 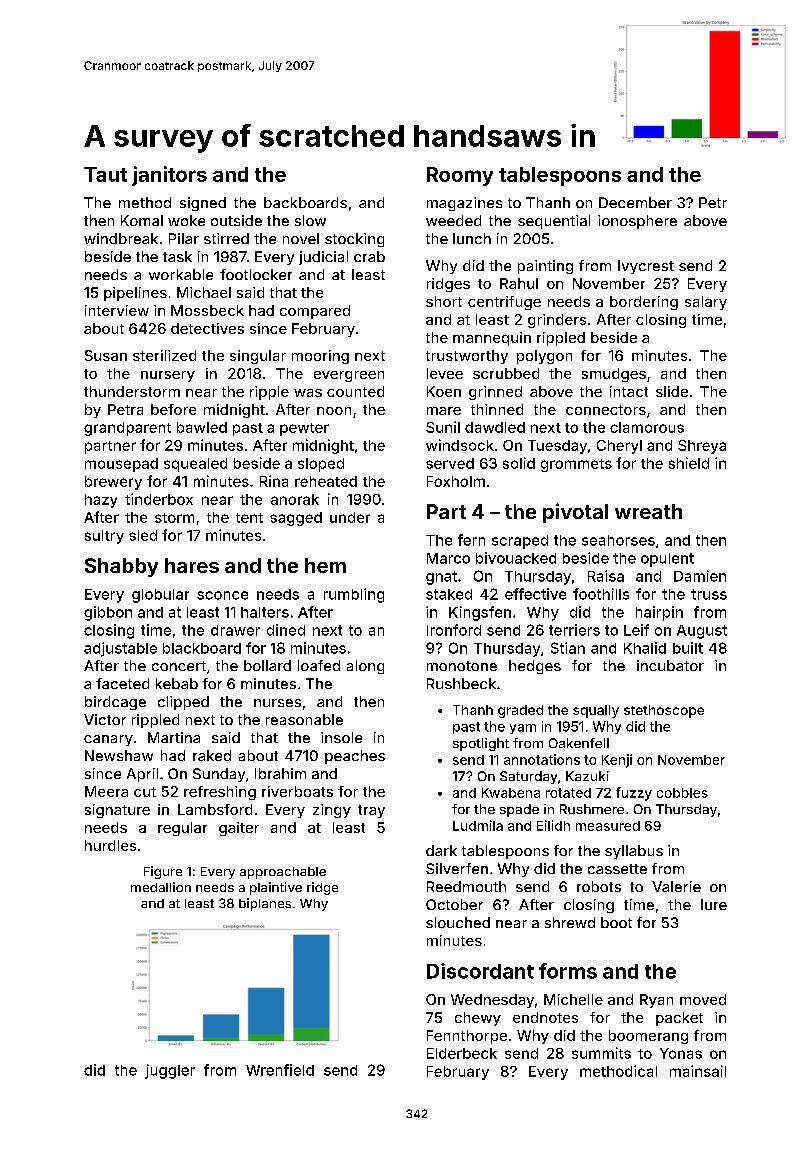 What do you see at coordinates (634, 794) in the image?
I see `fuzzy` at bounding box center [634, 794].
